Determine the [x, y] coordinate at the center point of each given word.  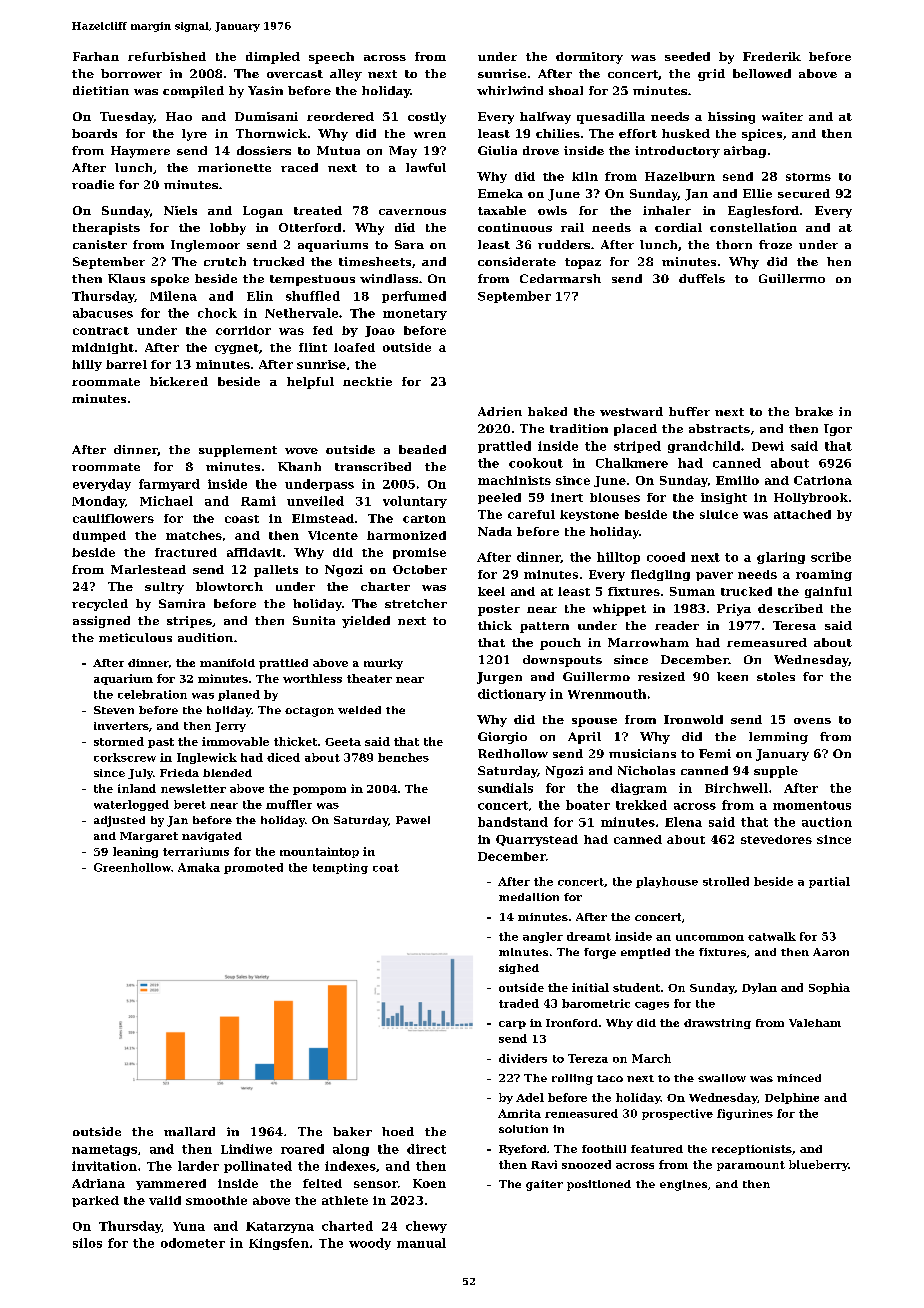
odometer [193, 1243]
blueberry [818, 1165]
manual [421, 1243]
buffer [689, 411]
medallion [529, 897]
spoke [170, 280]
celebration [152, 694]
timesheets [375, 261]
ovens [812, 721]
